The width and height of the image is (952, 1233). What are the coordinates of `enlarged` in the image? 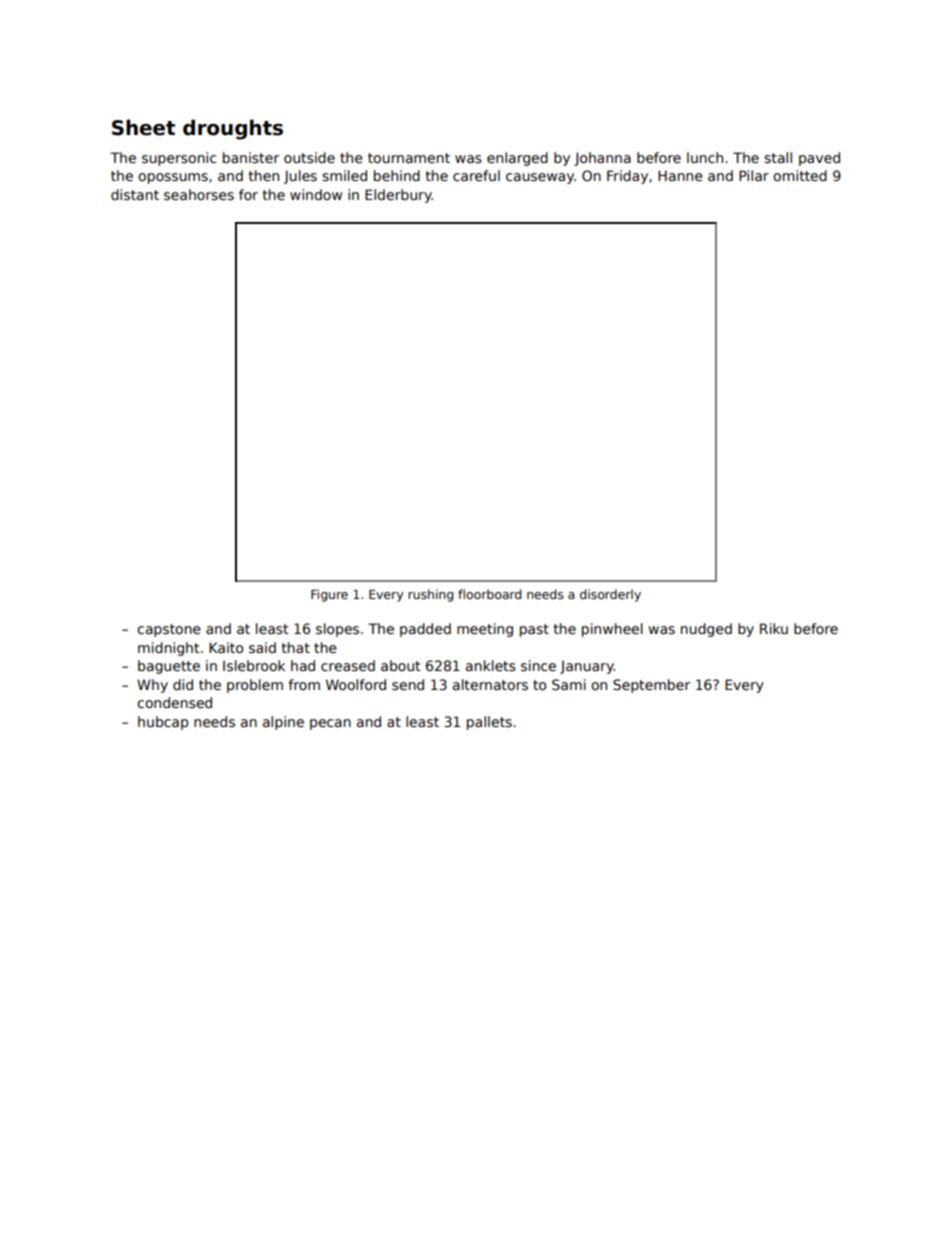 It's located at (517, 159).
